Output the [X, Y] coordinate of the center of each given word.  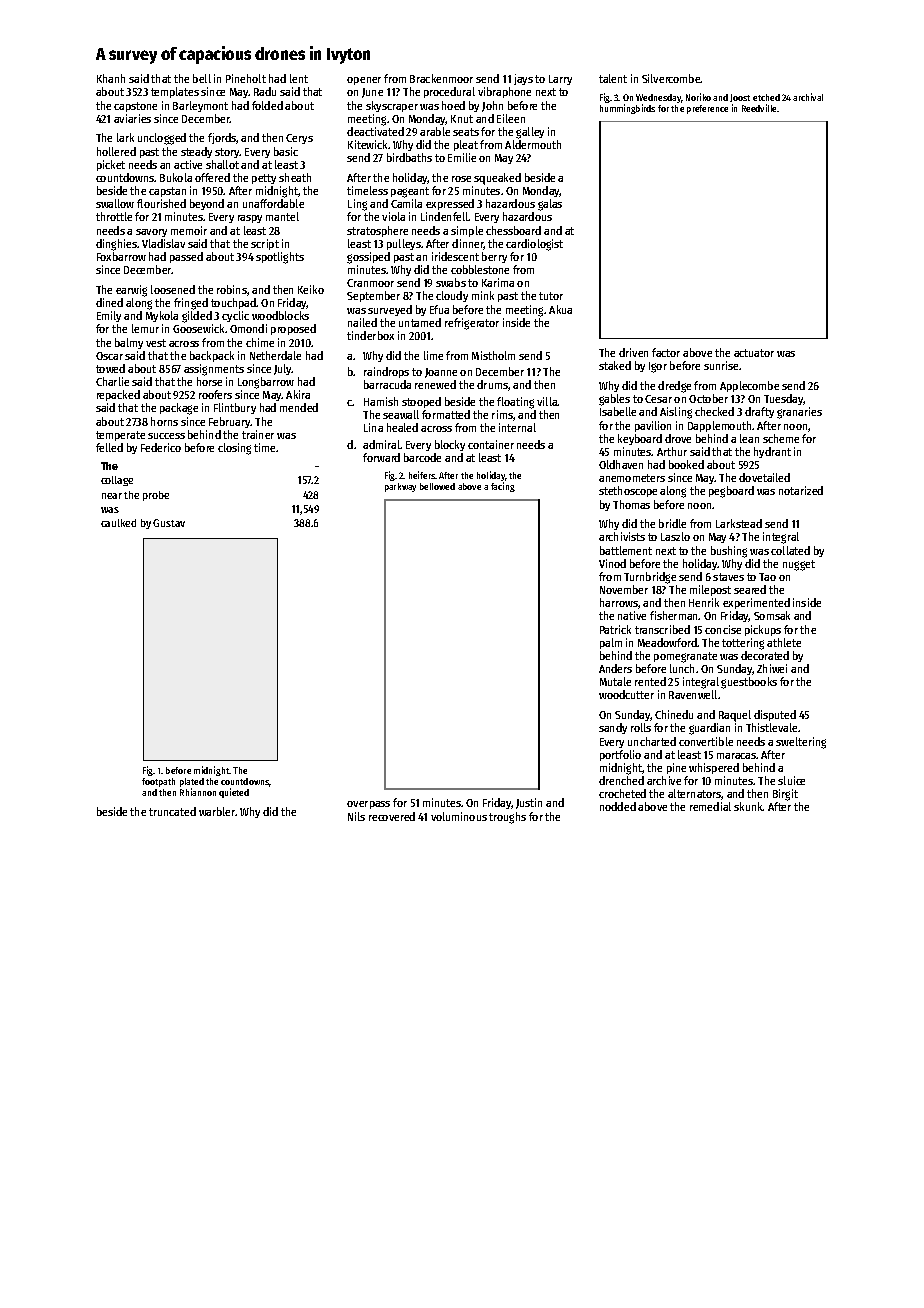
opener [364, 81]
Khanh [111, 78]
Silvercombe [671, 78]
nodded [618, 806]
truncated [172, 811]
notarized [801, 490]
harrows [619, 602]
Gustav [169, 523]
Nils [356, 816]
